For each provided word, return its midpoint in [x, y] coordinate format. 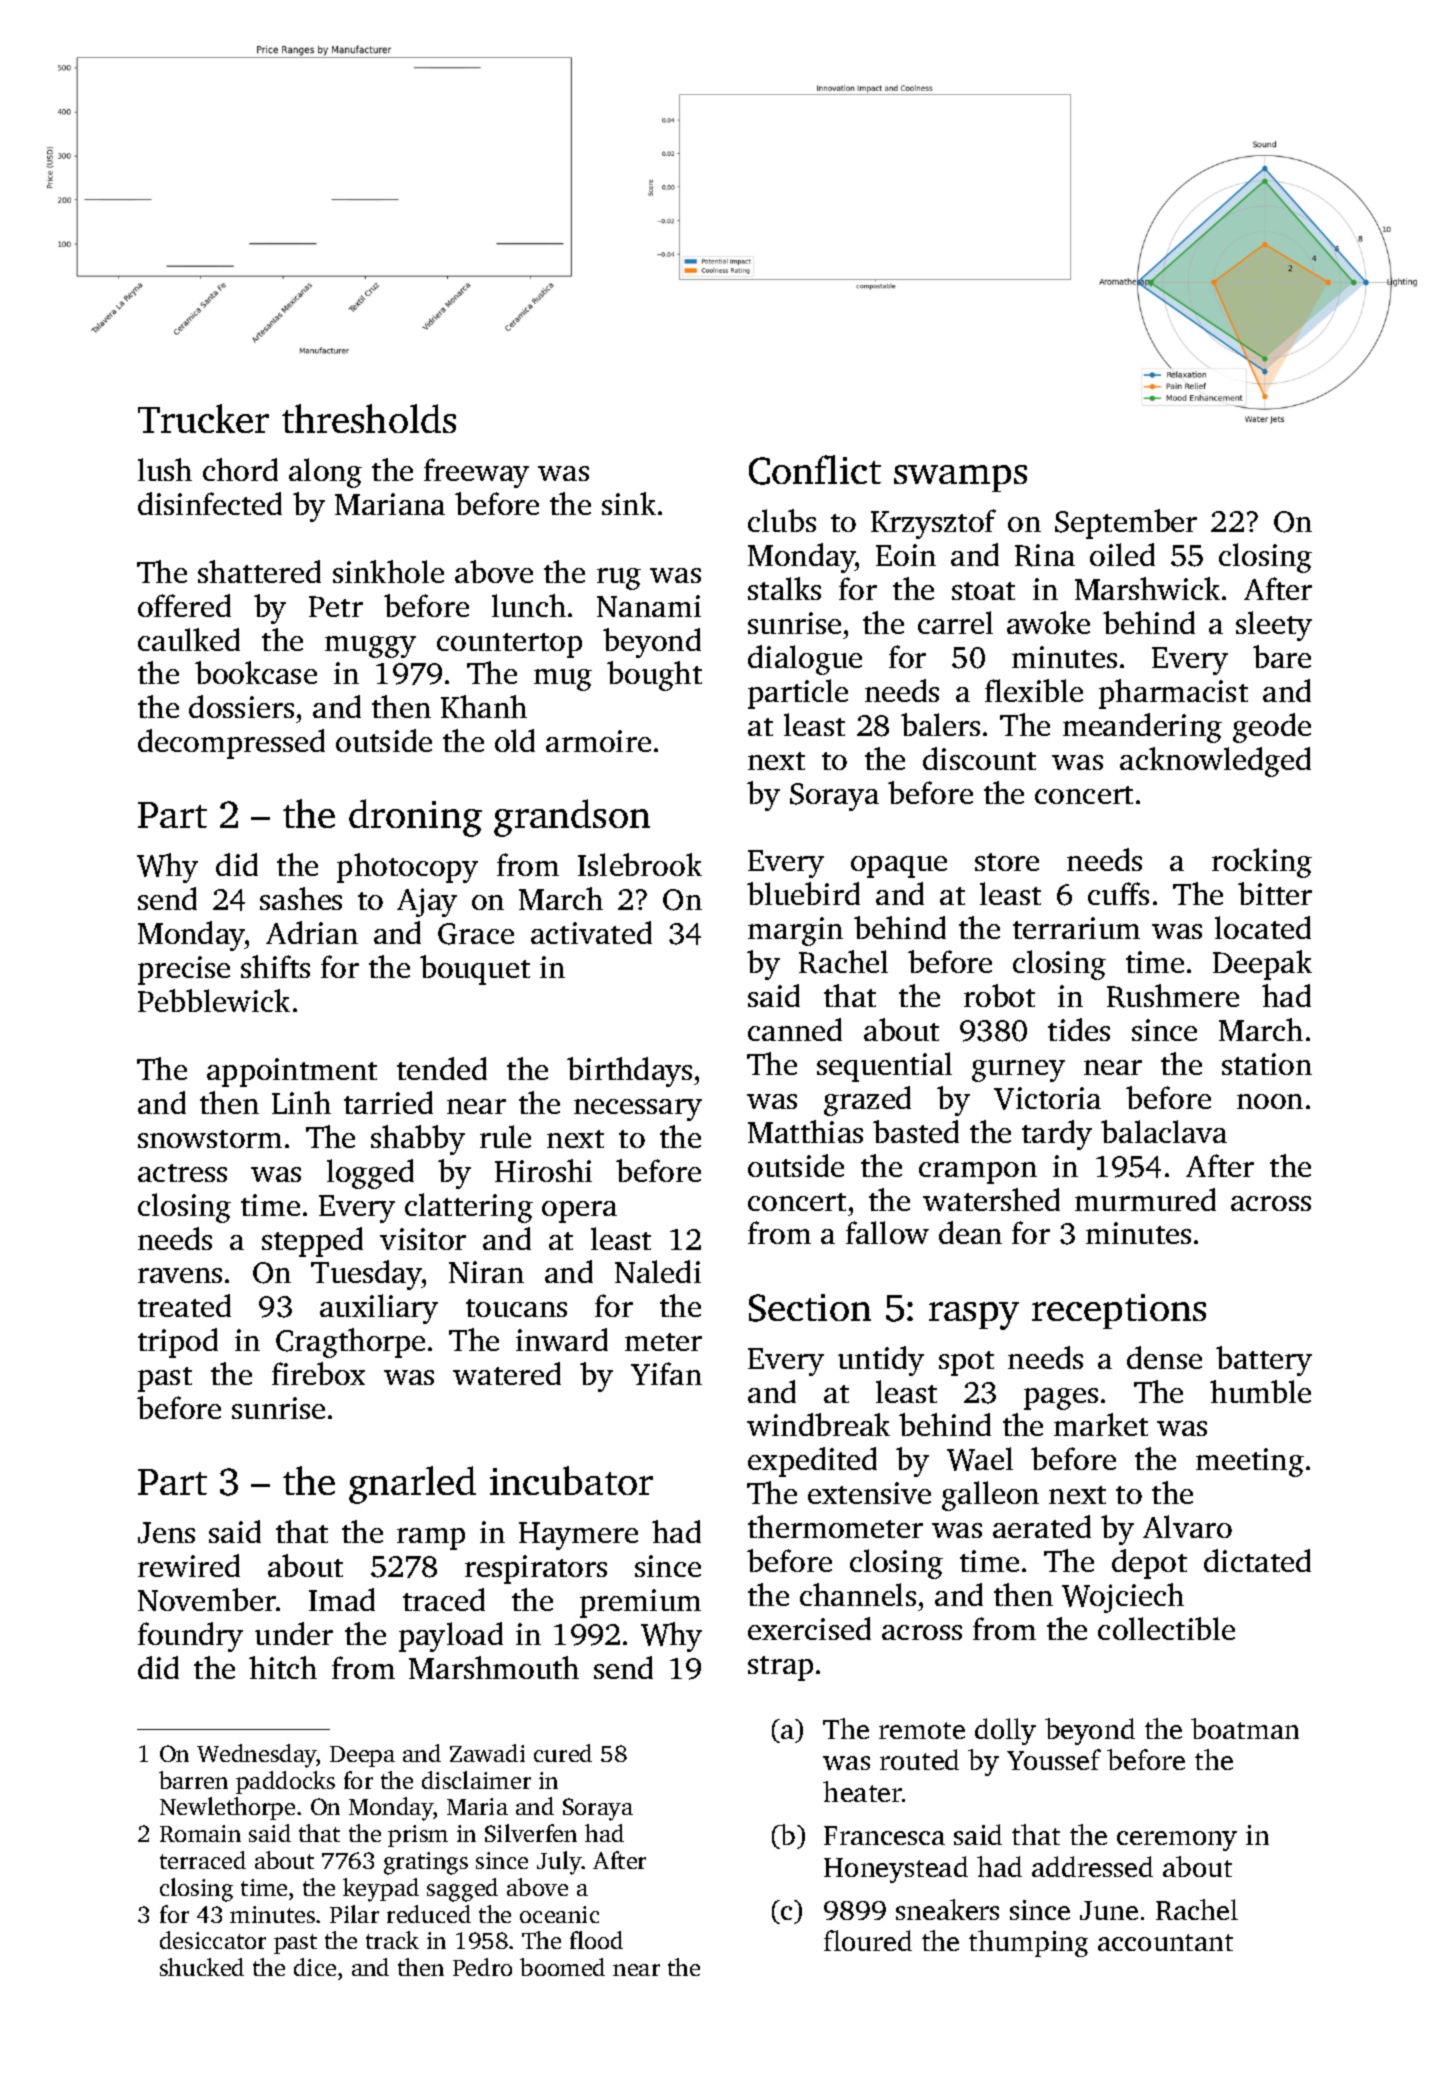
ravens [180, 1275]
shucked [202, 1967]
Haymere [578, 1536]
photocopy [407, 868]
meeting [1250, 1462]
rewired [189, 1565]
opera [579, 1212]
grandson [572, 818]
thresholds [369, 418]
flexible [1034, 690]
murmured [1145, 1199]
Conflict [815, 470]
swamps [960, 478]
